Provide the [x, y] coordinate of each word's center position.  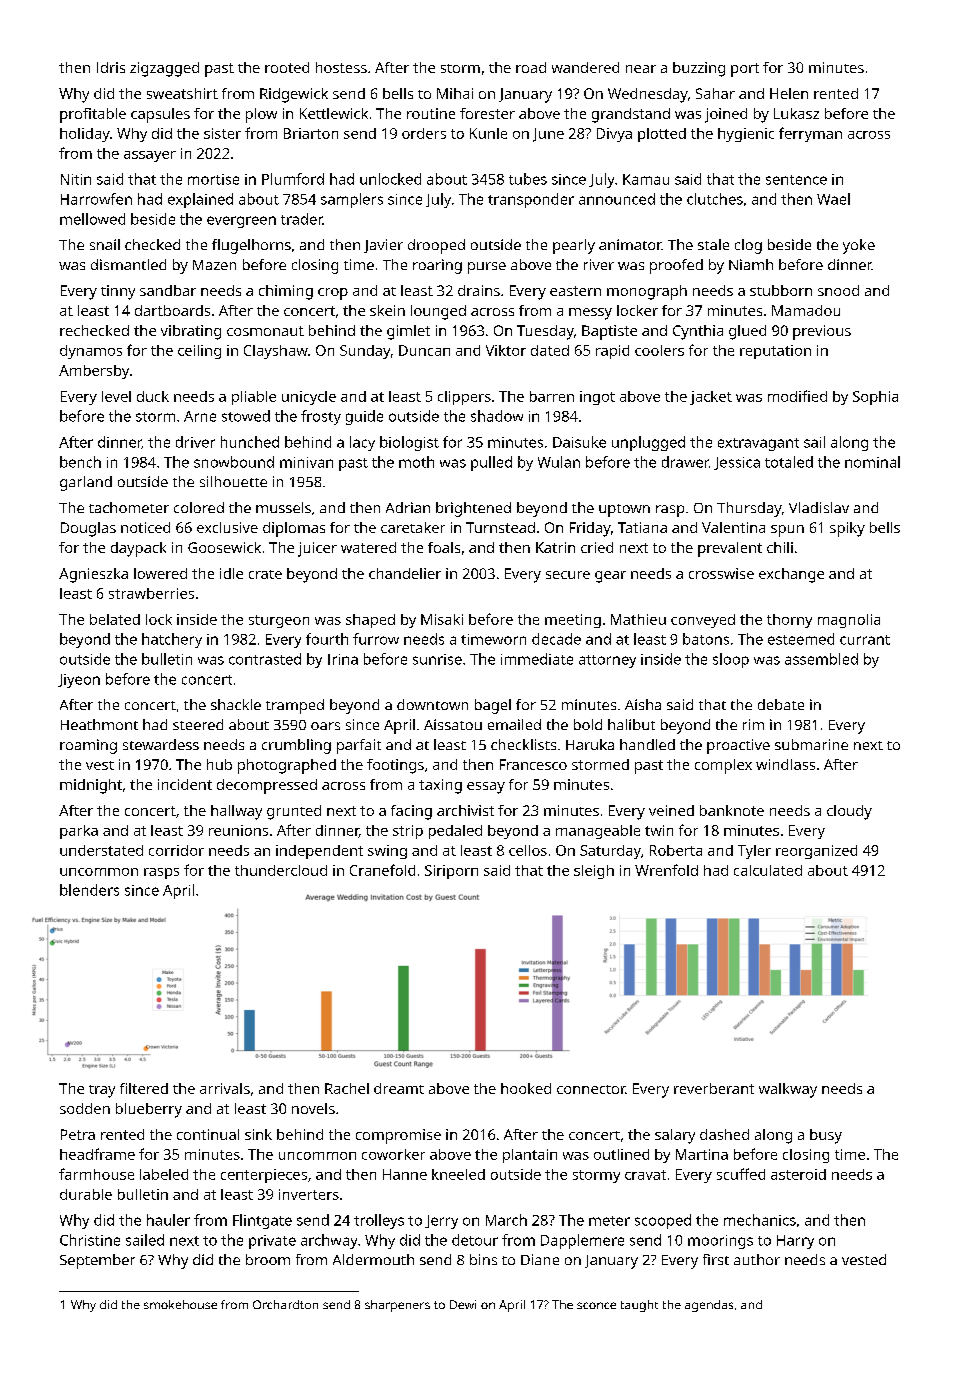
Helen [789, 93]
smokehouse [180, 1304]
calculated [768, 870]
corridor [176, 850]
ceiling [199, 352]
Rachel [347, 1088]
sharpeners [397, 1306]
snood [838, 290]
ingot [597, 398]
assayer [150, 156]
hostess [341, 67]
